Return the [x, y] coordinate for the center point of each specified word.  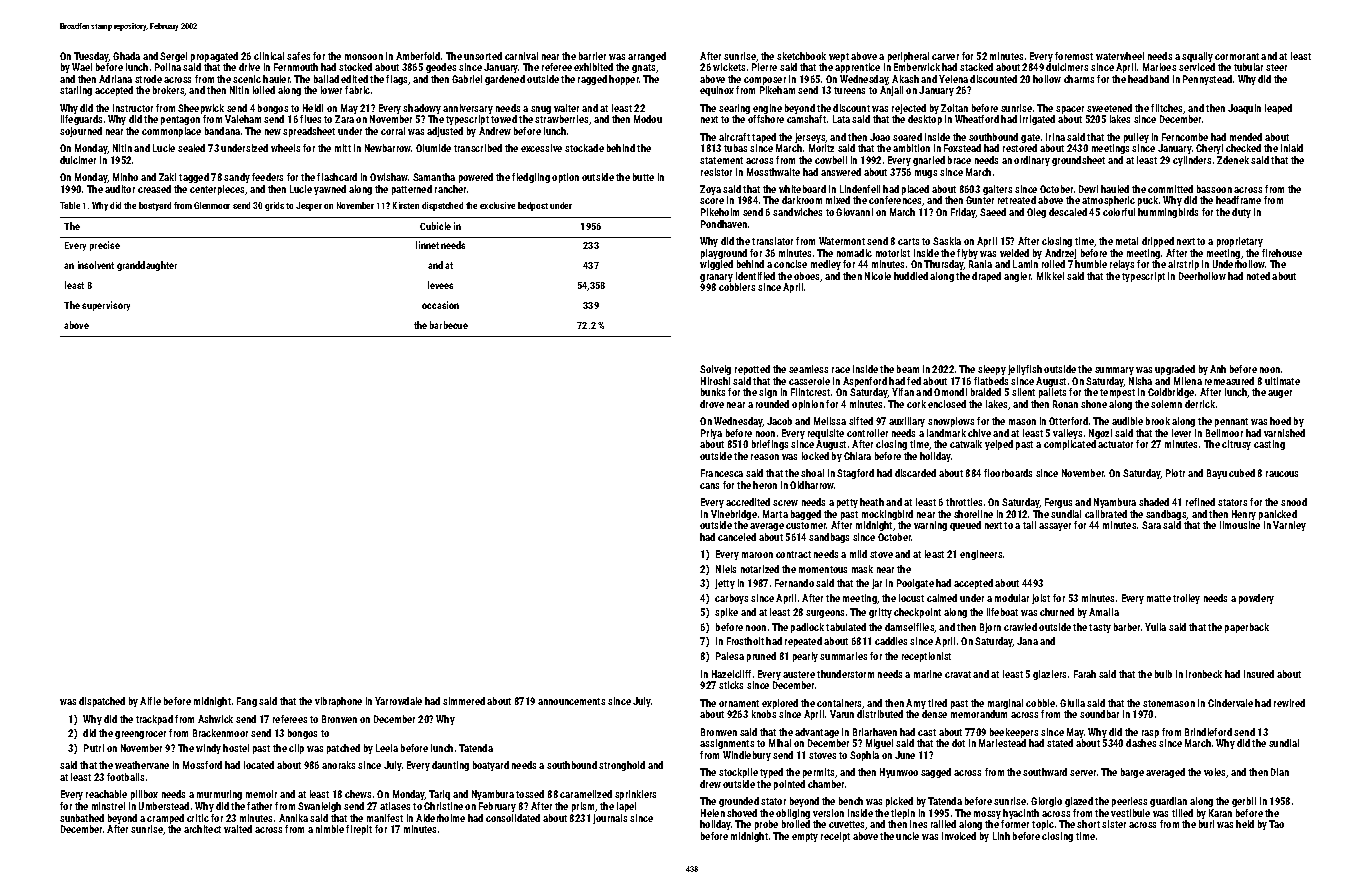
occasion [440, 305]
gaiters [997, 190]
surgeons [825, 614]
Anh [1218, 369]
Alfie [150, 701]
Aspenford [865, 382]
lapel [626, 807]
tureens [849, 90]
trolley [1186, 599]
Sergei [173, 57]
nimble [330, 829]
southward [1045, 772]
